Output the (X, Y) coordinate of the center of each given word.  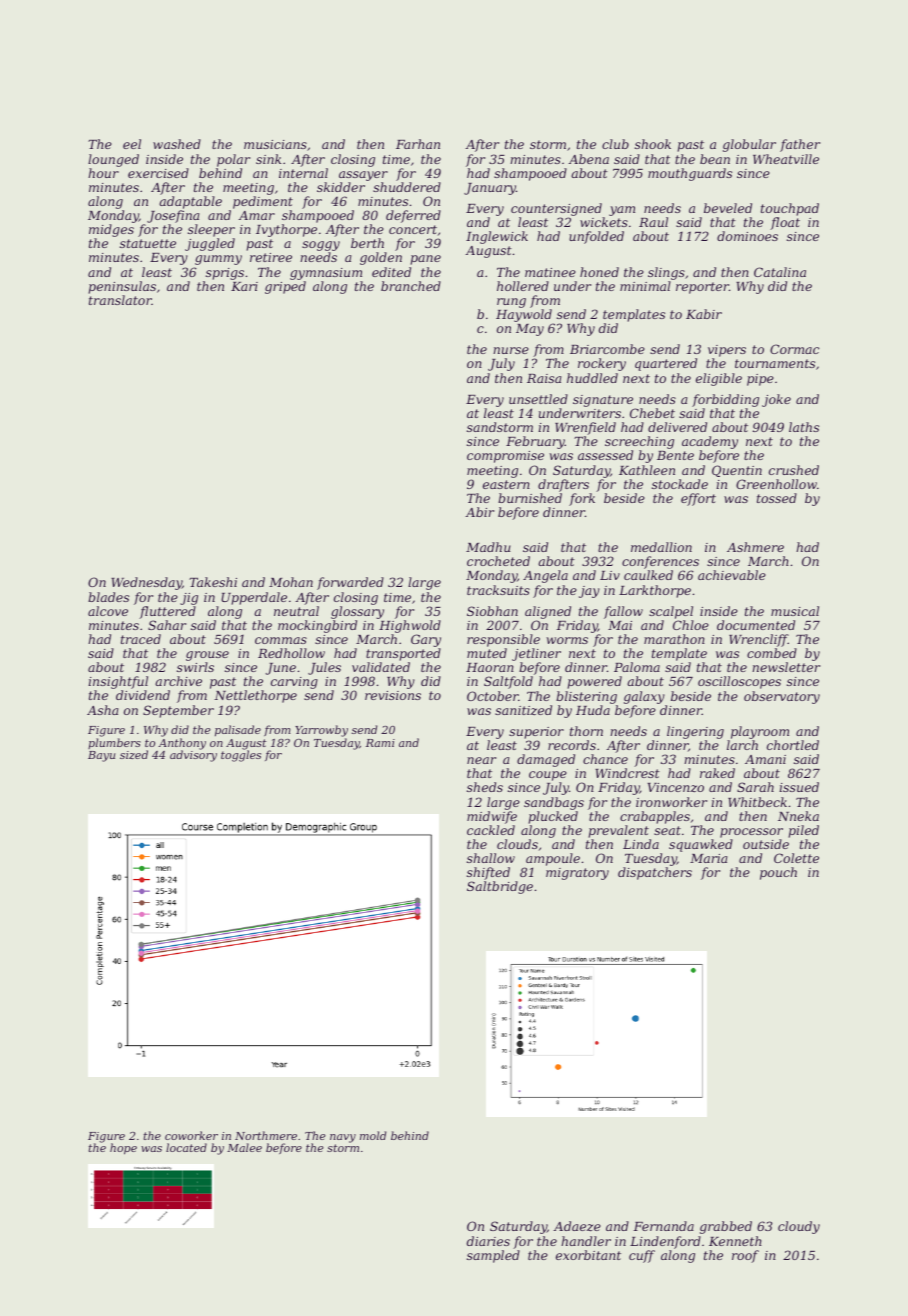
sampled (493, 1256)
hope (123, 1149)
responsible (503, 640)
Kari (244, 286)
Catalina (780, 272)
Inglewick (497, 237)
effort (698, 499)
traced (141, 639)
